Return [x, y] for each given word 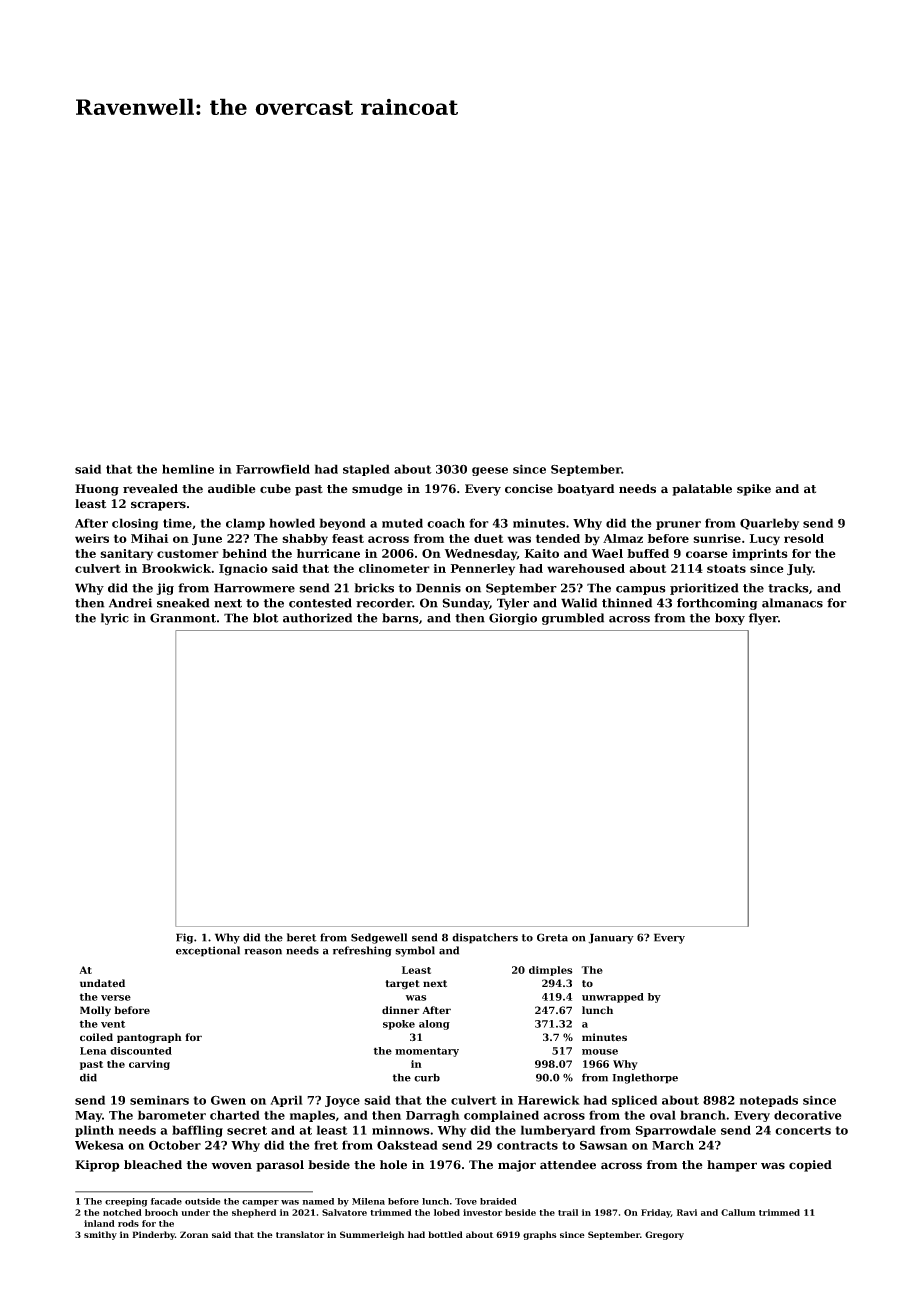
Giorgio [513, 619]
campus [641, 590]
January [611, 938]
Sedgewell [379, 938]
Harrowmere [254, 588]
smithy [100, 1235]
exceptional [208, 951]
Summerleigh [372, 1235]
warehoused [586, 568]
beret [302, 937]
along [434, 1025]
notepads [769, 1101]
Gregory [664, 1235]
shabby [305, 540]
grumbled [573, 619]
